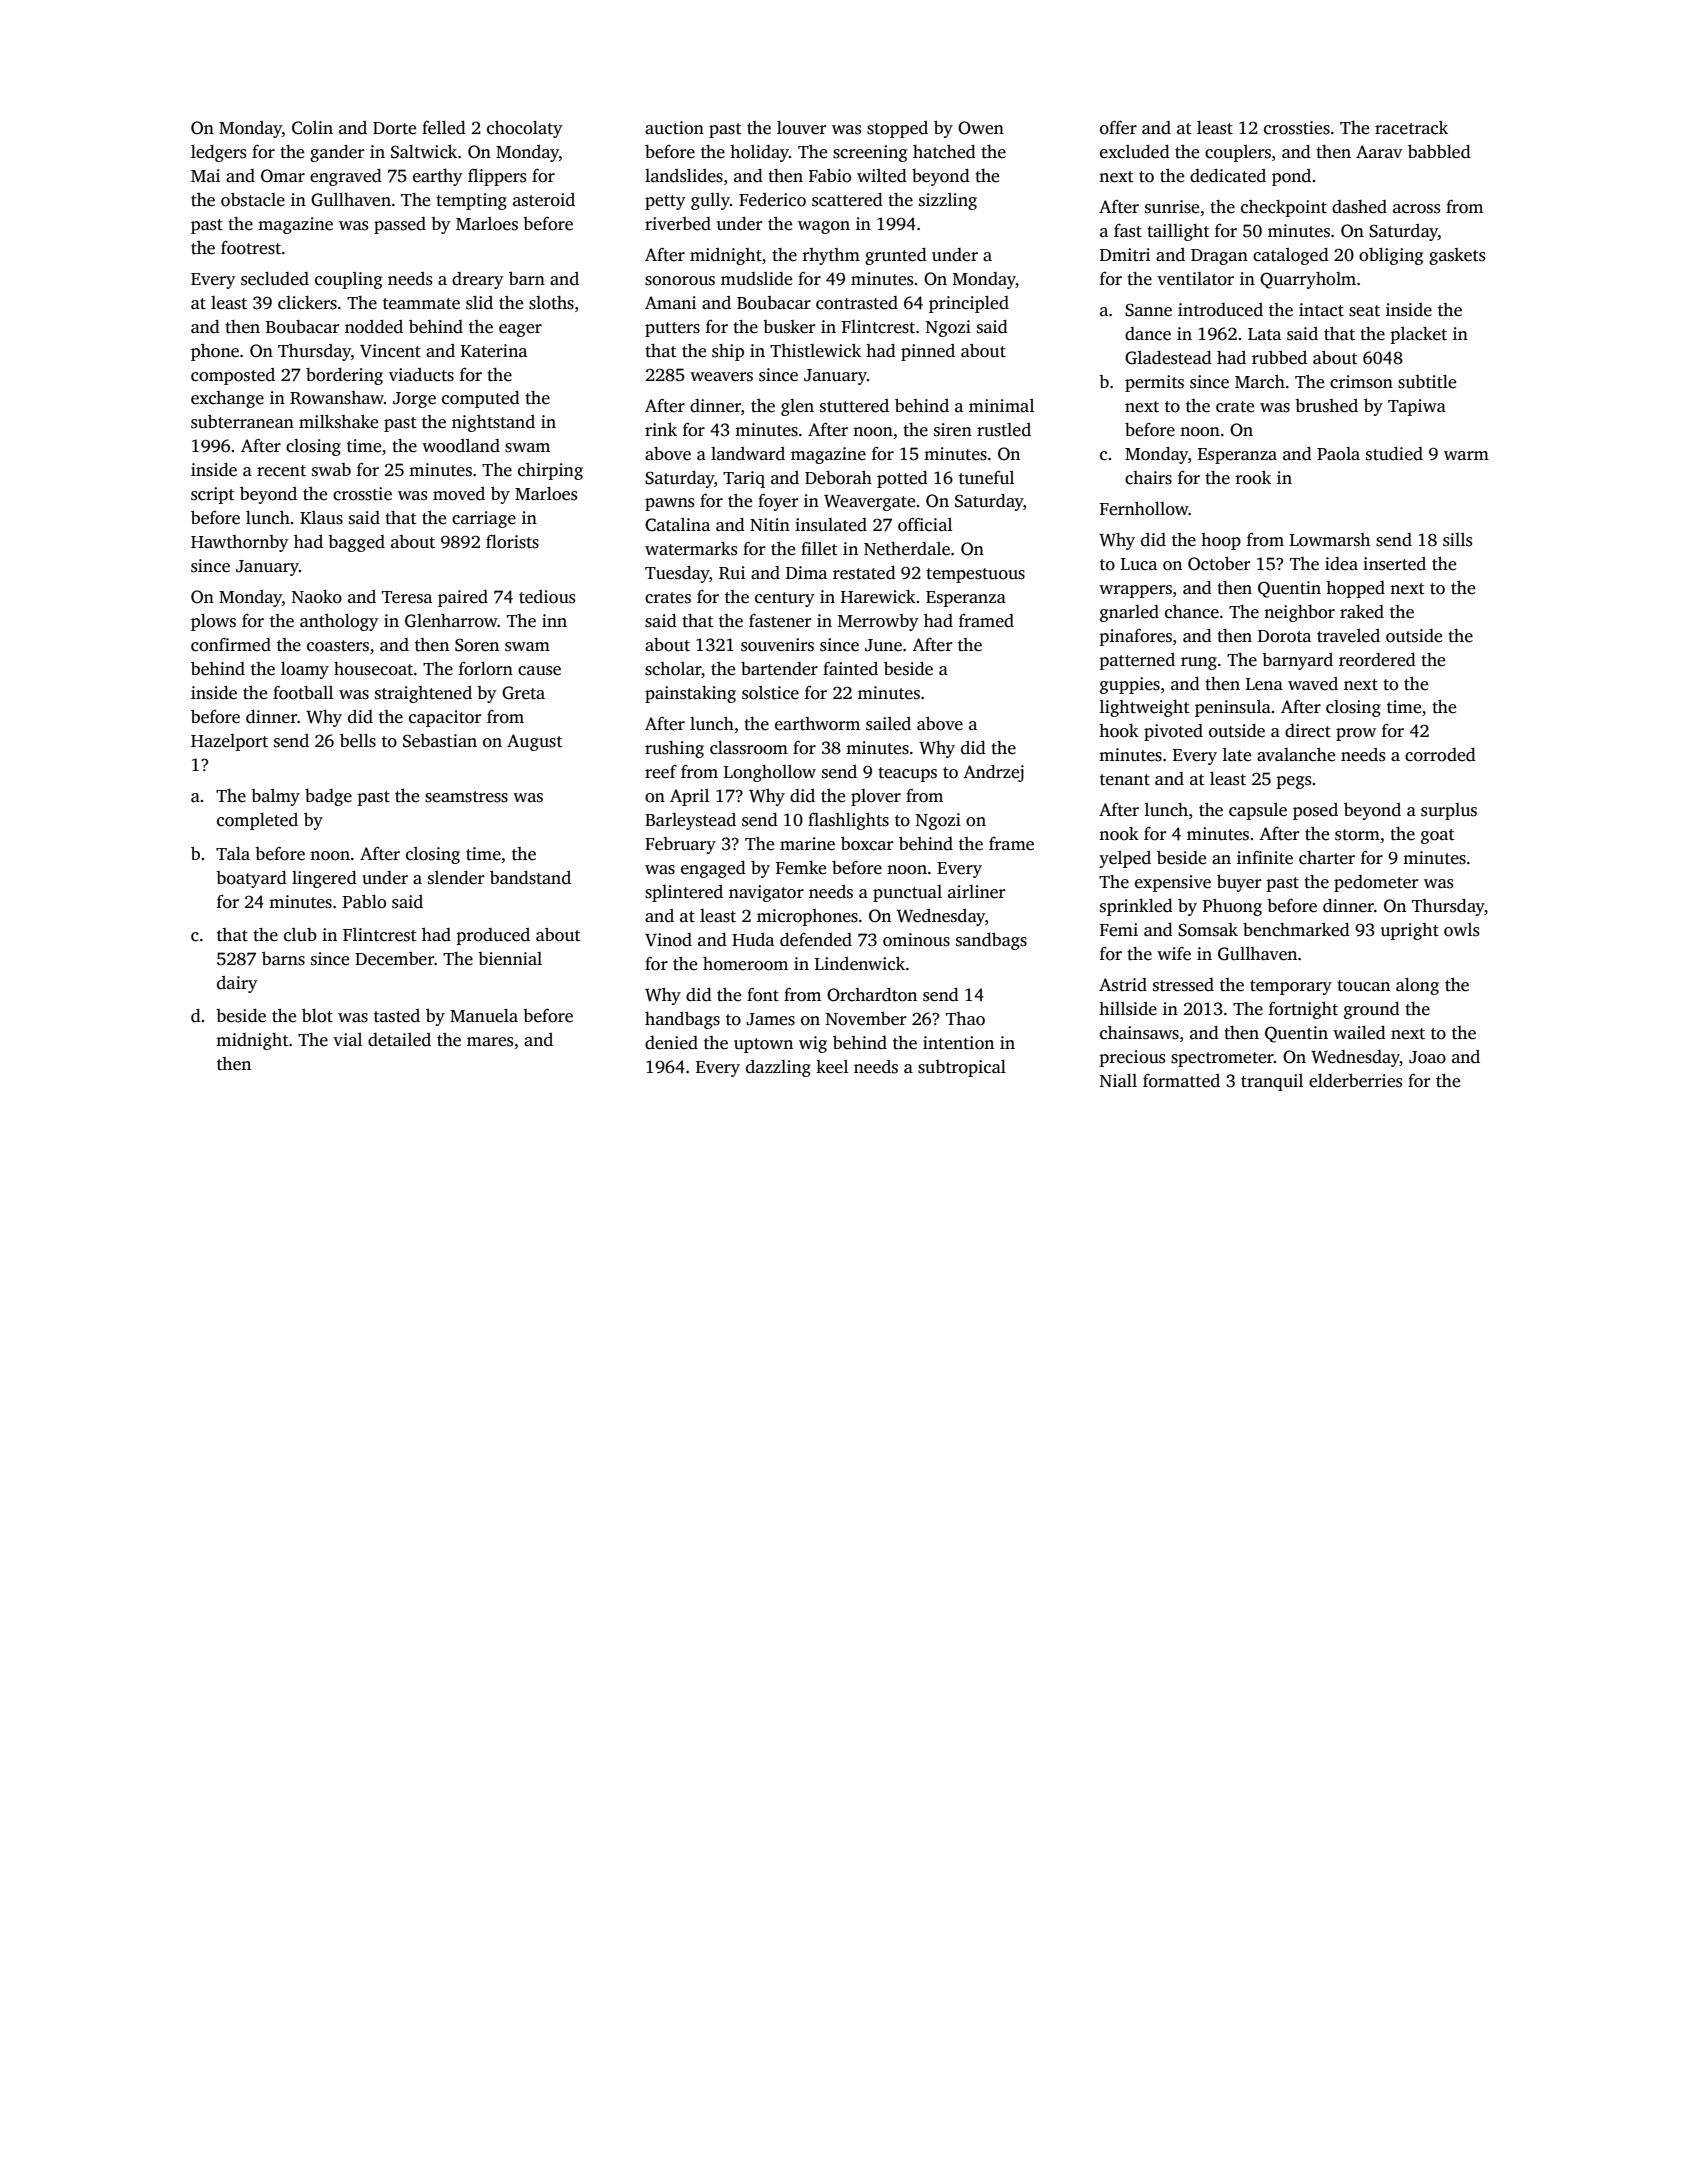  Describe the element at coordinates (896, 256) in the image. I see `grunted` at that location.
